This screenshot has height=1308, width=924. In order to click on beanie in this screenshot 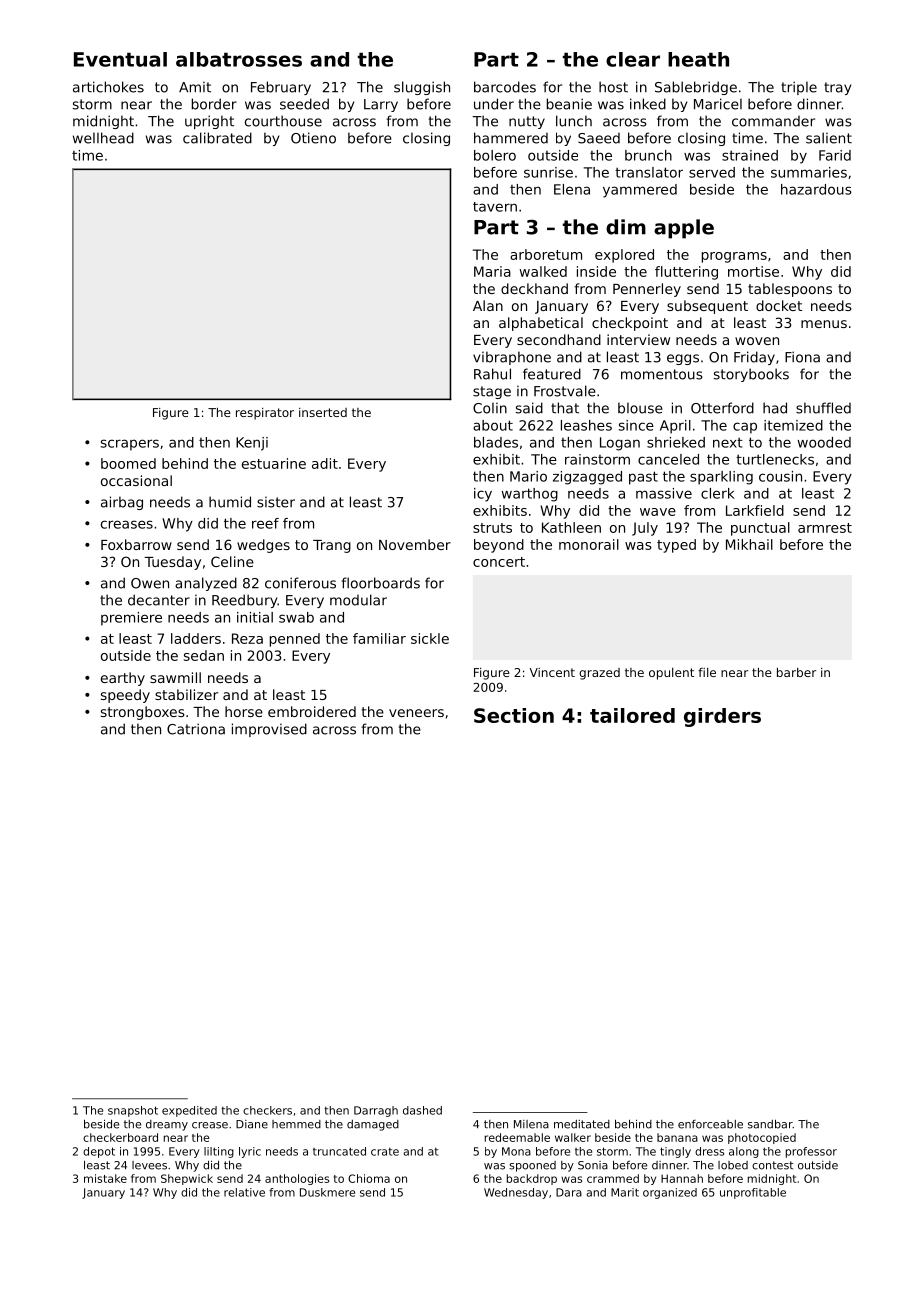, I will do `click(569, 104)`.
